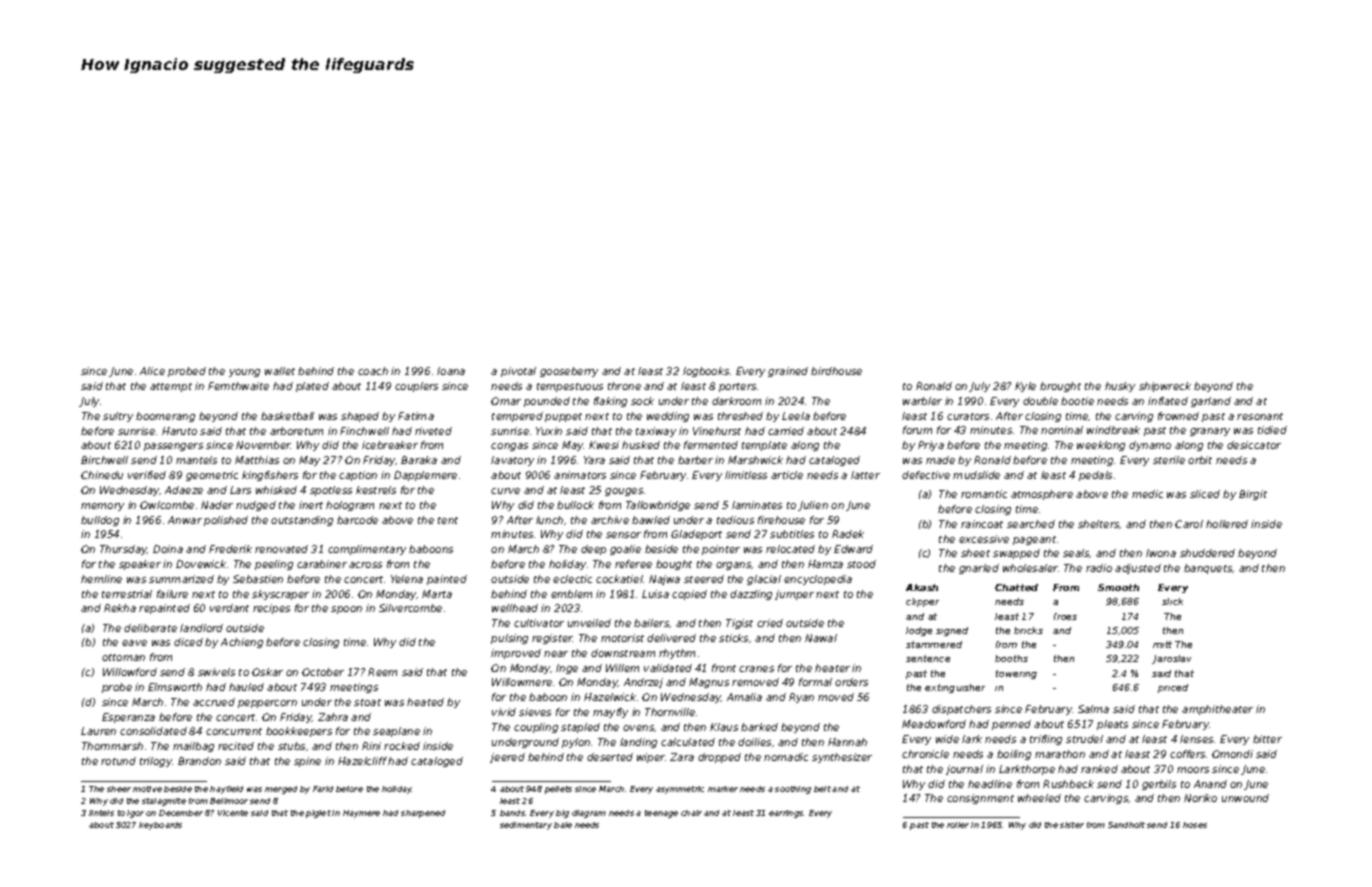 The image size is (1372, 887). I want to click on jumper, so click(794, 595).
